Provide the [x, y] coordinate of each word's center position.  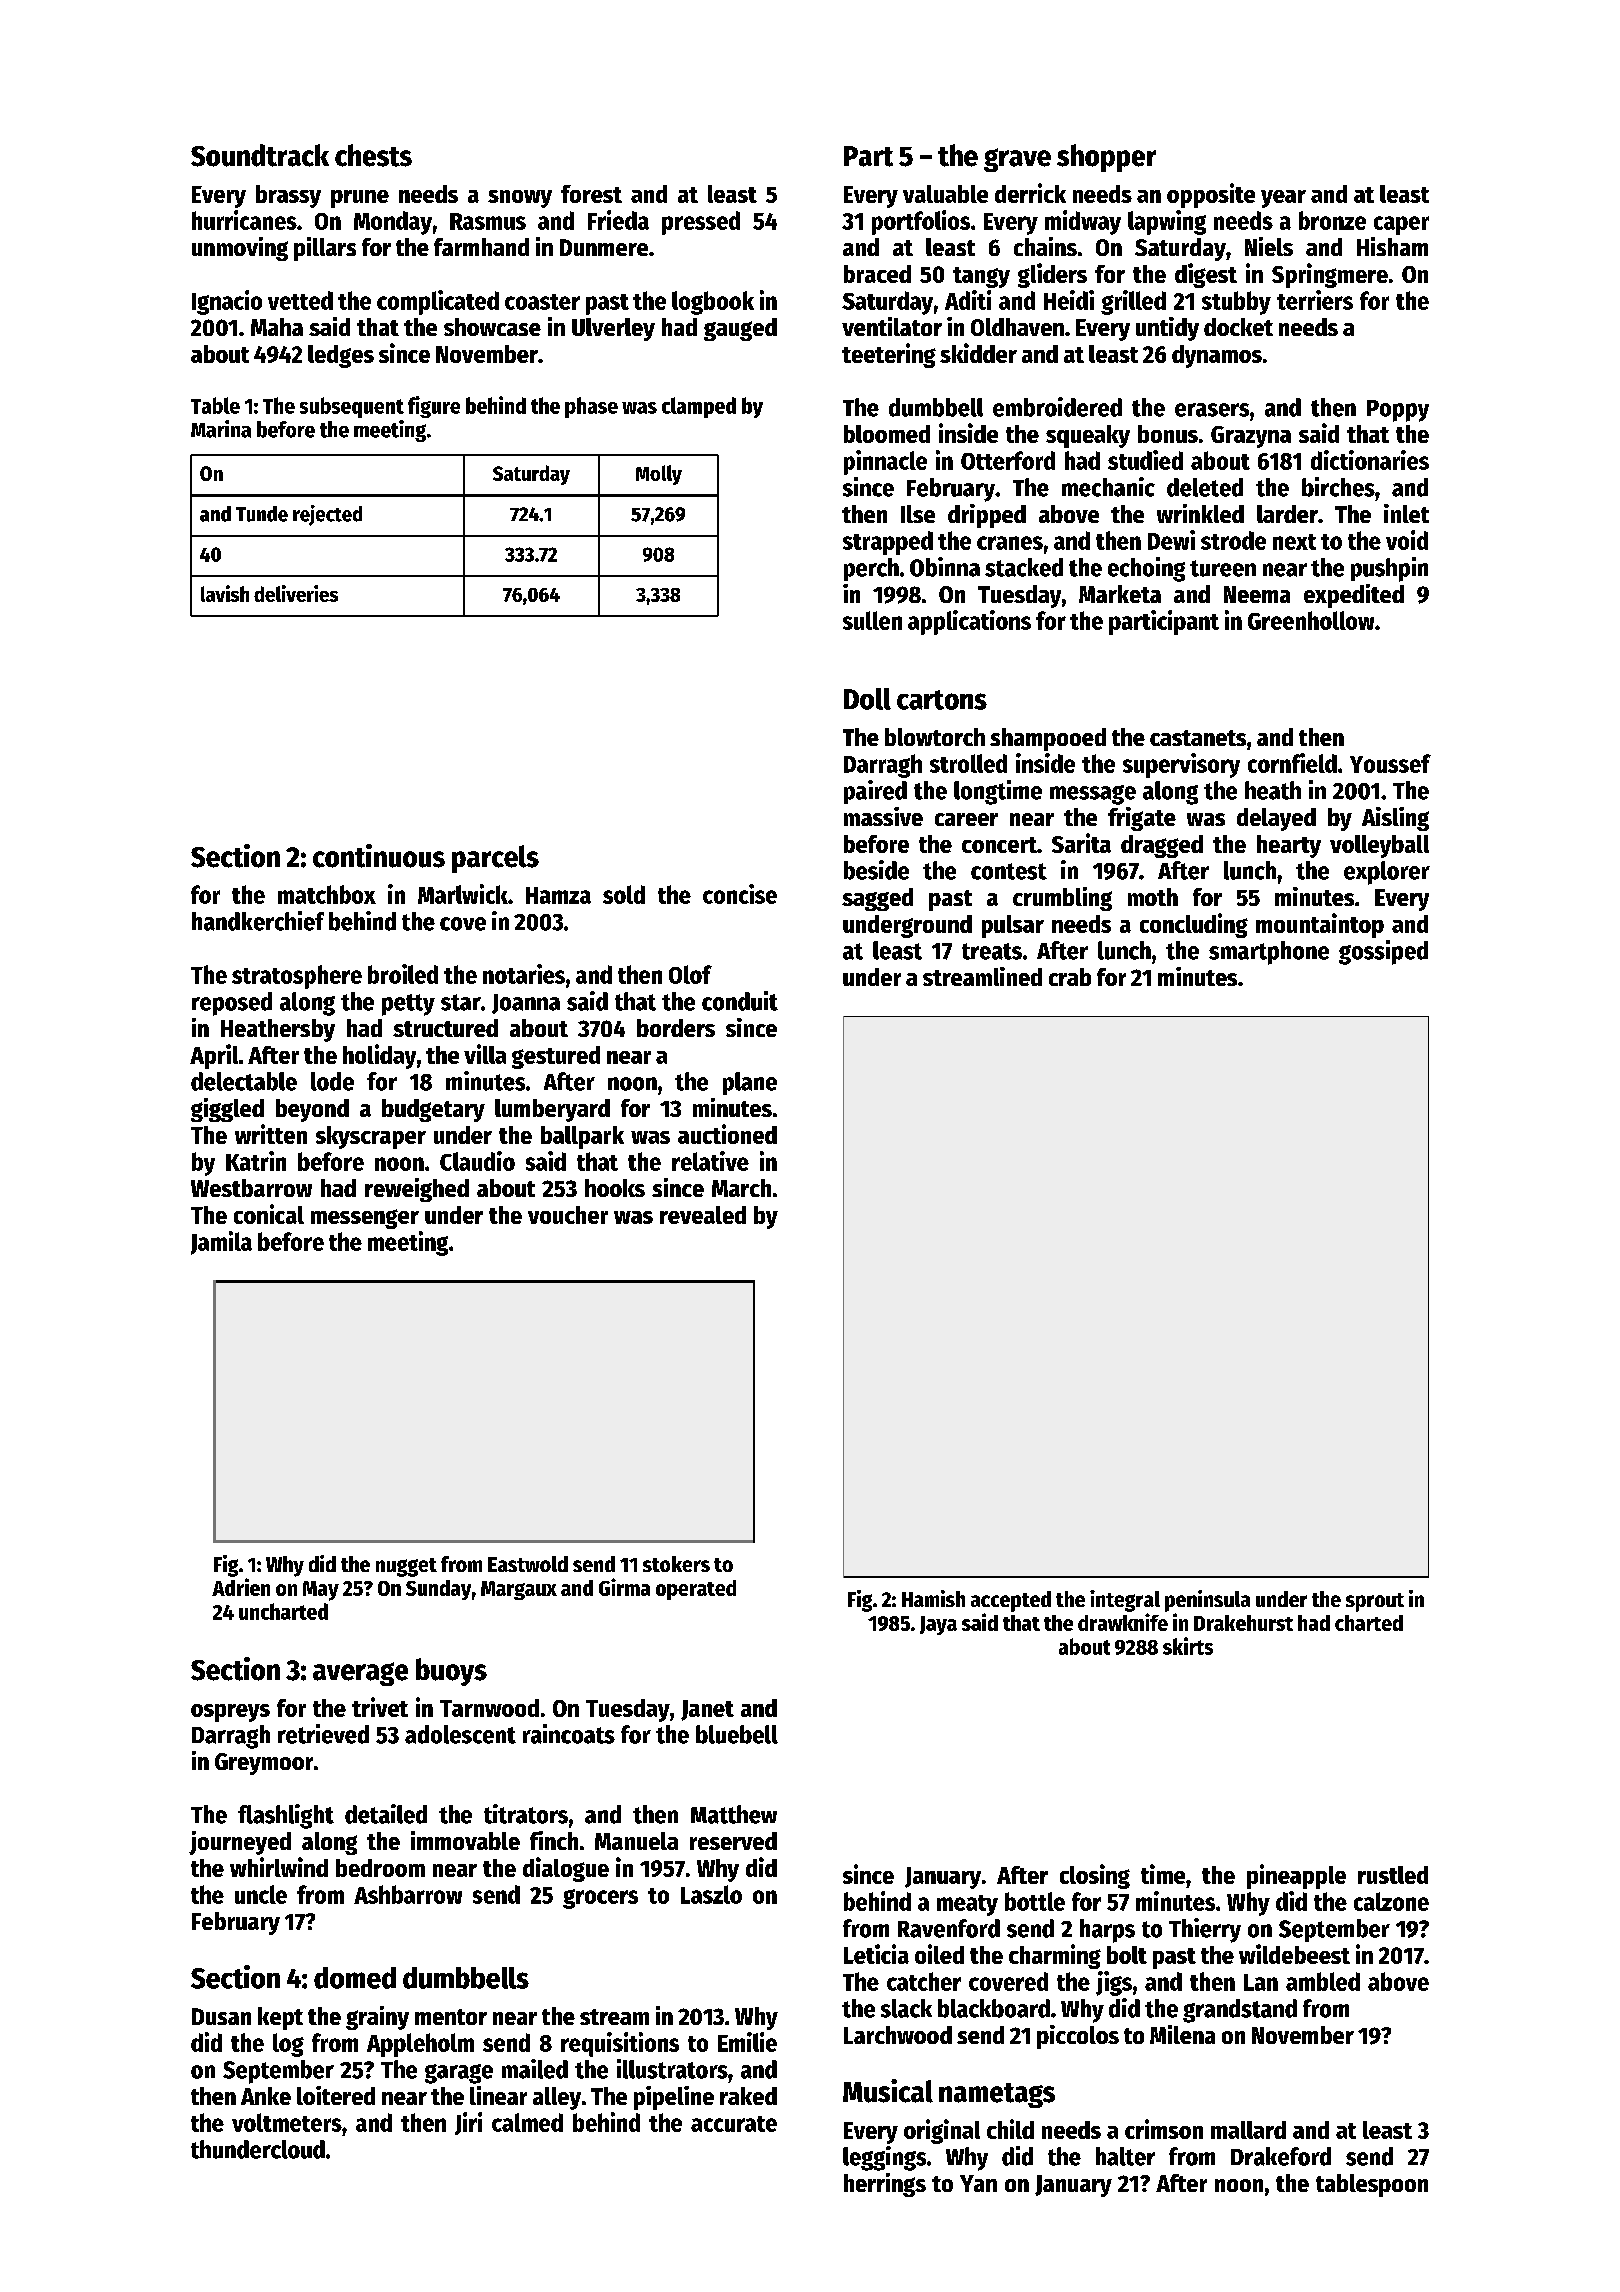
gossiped [1383, 952]
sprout [1375, 1602]
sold [624, 894]
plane [750, 1083]
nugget [406, 1567]
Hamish [933, 1598]
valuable [945, 194]
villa [485, 1054]
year [1283, 199]
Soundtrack [260, 155]
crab [1070, 977]
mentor [451, 2017]
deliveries [296, 593]
